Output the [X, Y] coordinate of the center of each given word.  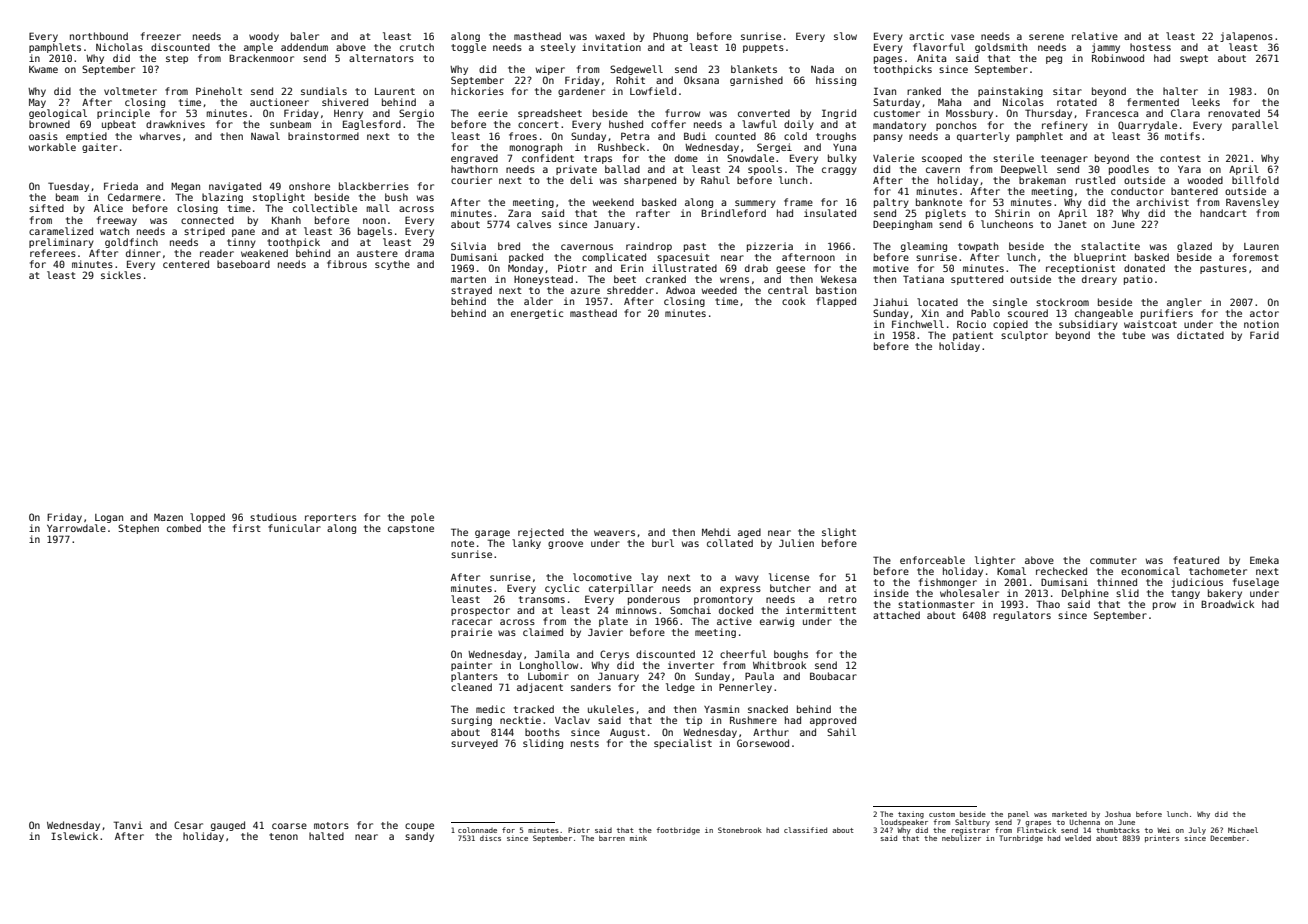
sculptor [1024, 336]
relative [1095, 36]
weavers [614, 533]
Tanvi [128, 825]
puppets [763, 48]
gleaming [924, 247]
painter [471, 666]
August [627, 733]
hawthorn [474, 169]
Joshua [1118, 814]
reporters [330, 518]
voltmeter [130, 91]
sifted [46, 208]
